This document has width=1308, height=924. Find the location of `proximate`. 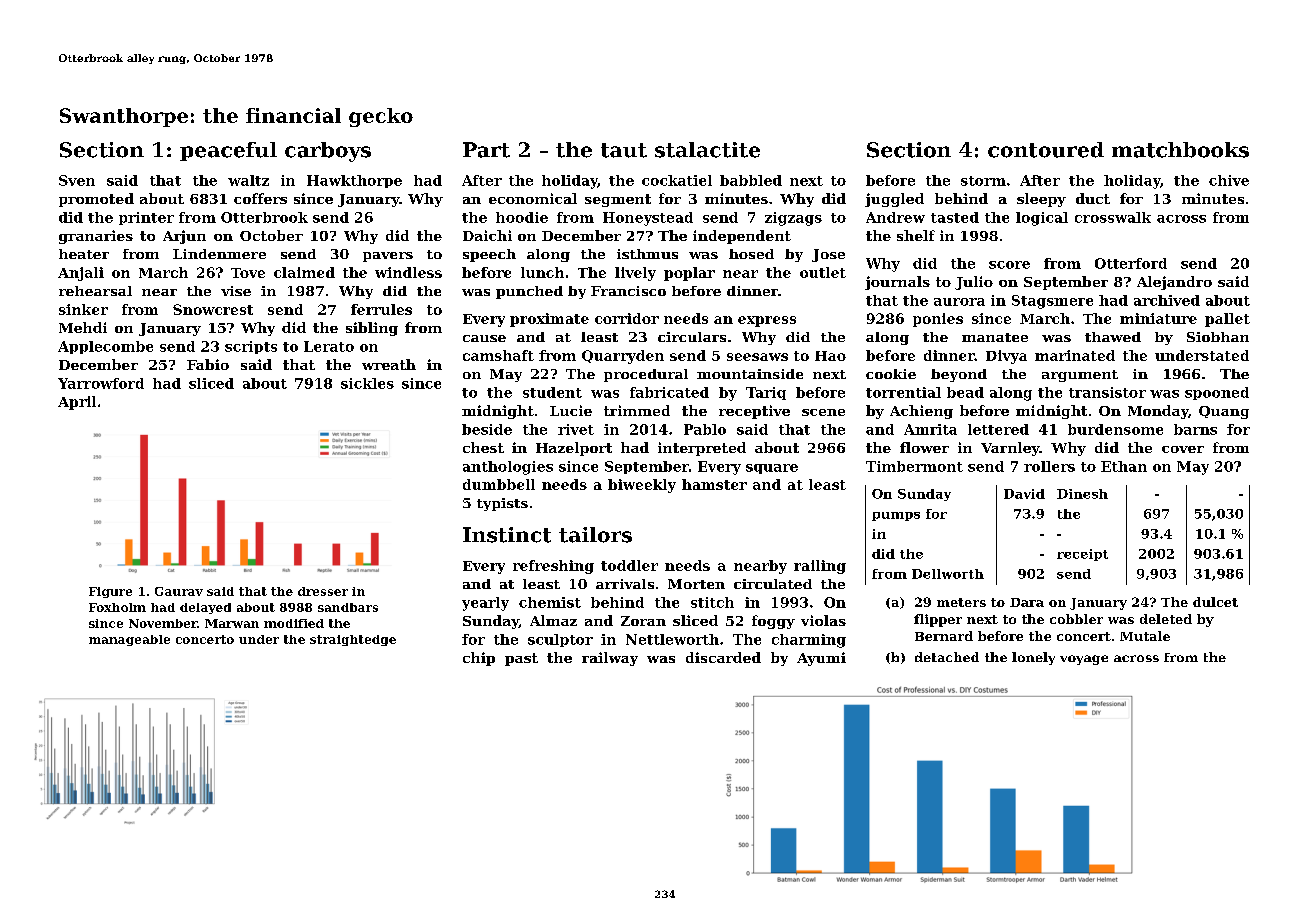

proximate is located at coordinates (549, 320).
